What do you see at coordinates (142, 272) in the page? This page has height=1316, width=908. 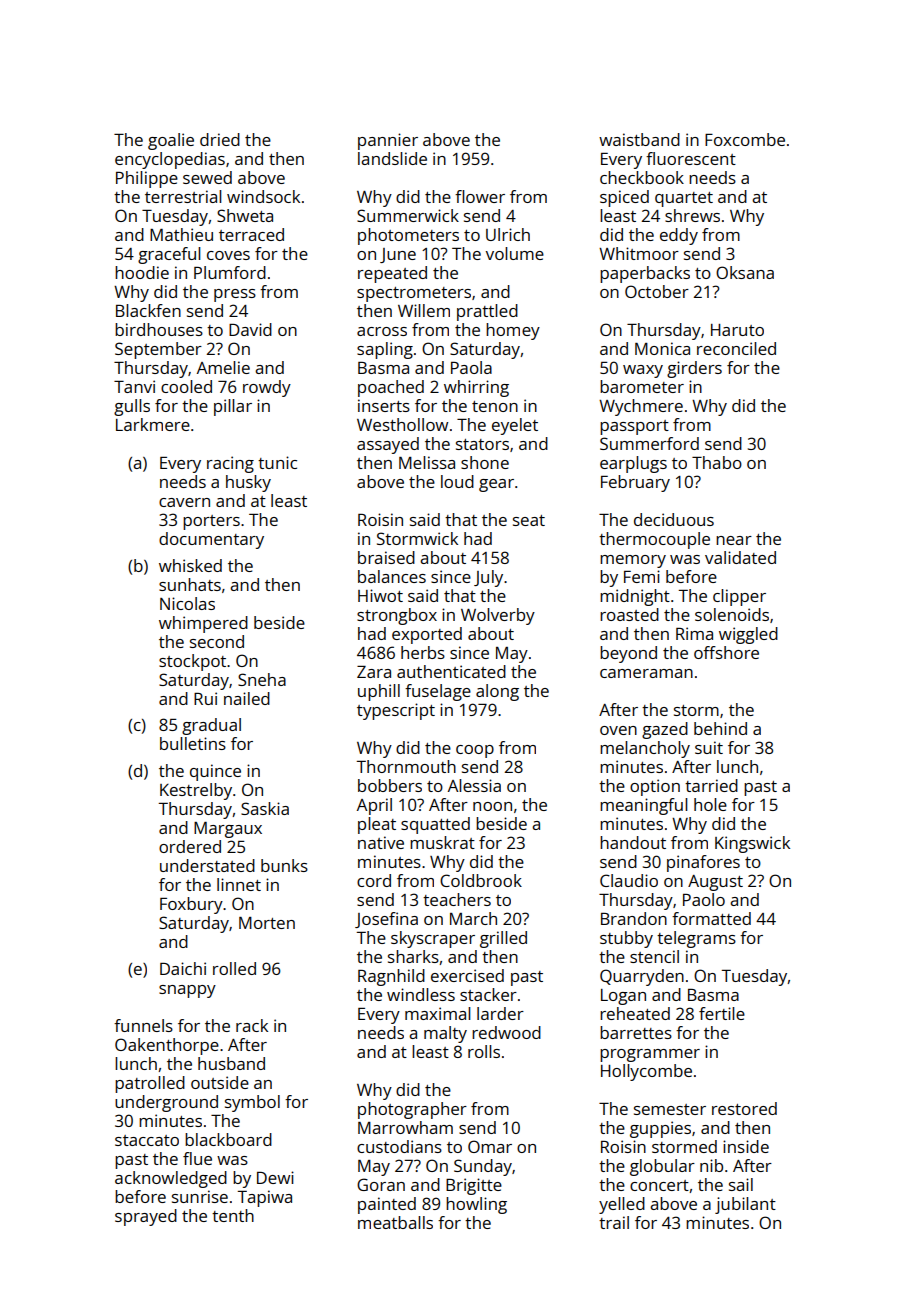 I see `hoodie` at bounding box center [142, 272].
